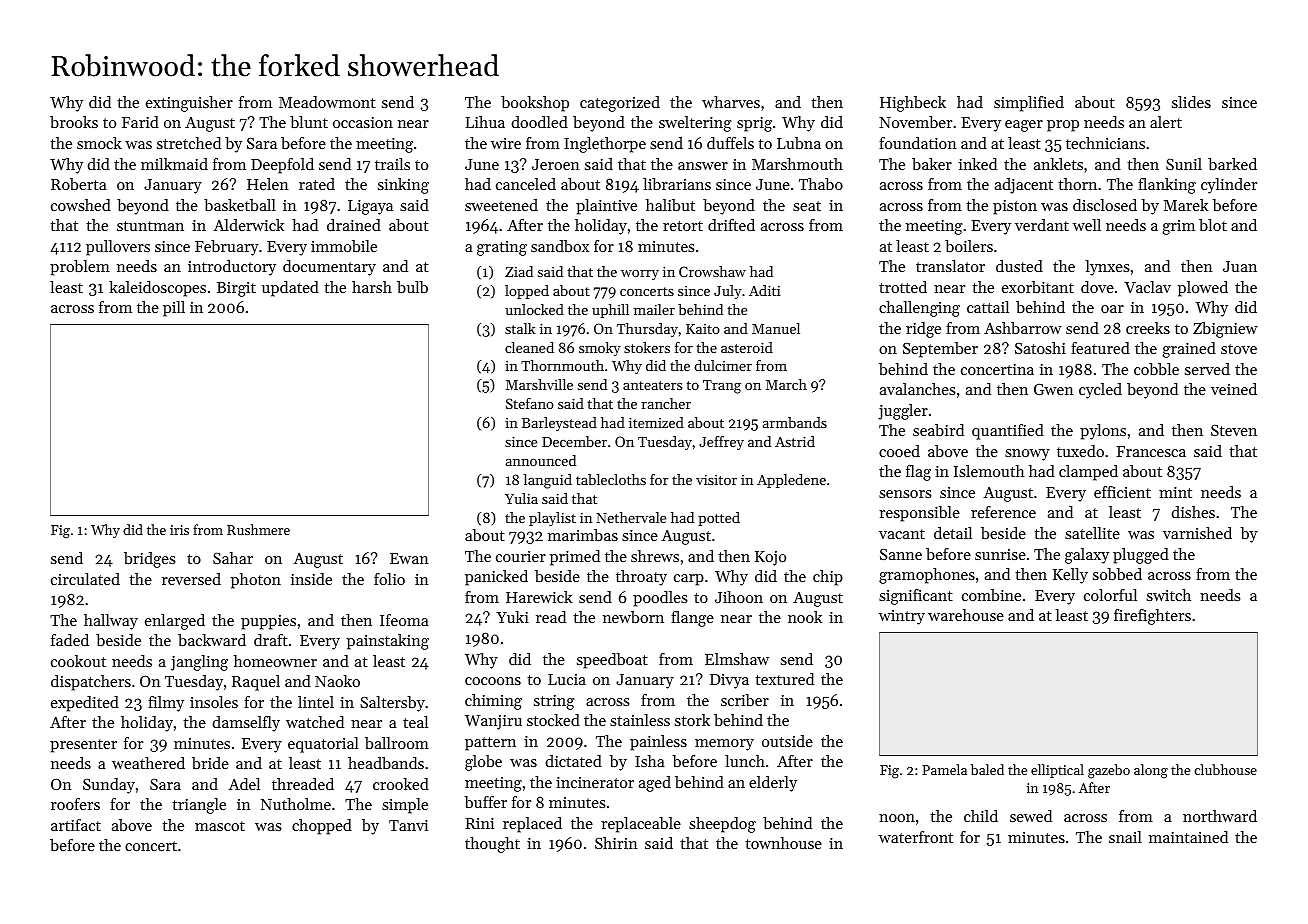  Describe the element at coordinates (493, 681) in the screenshot. I see `cocoons` at that location.
